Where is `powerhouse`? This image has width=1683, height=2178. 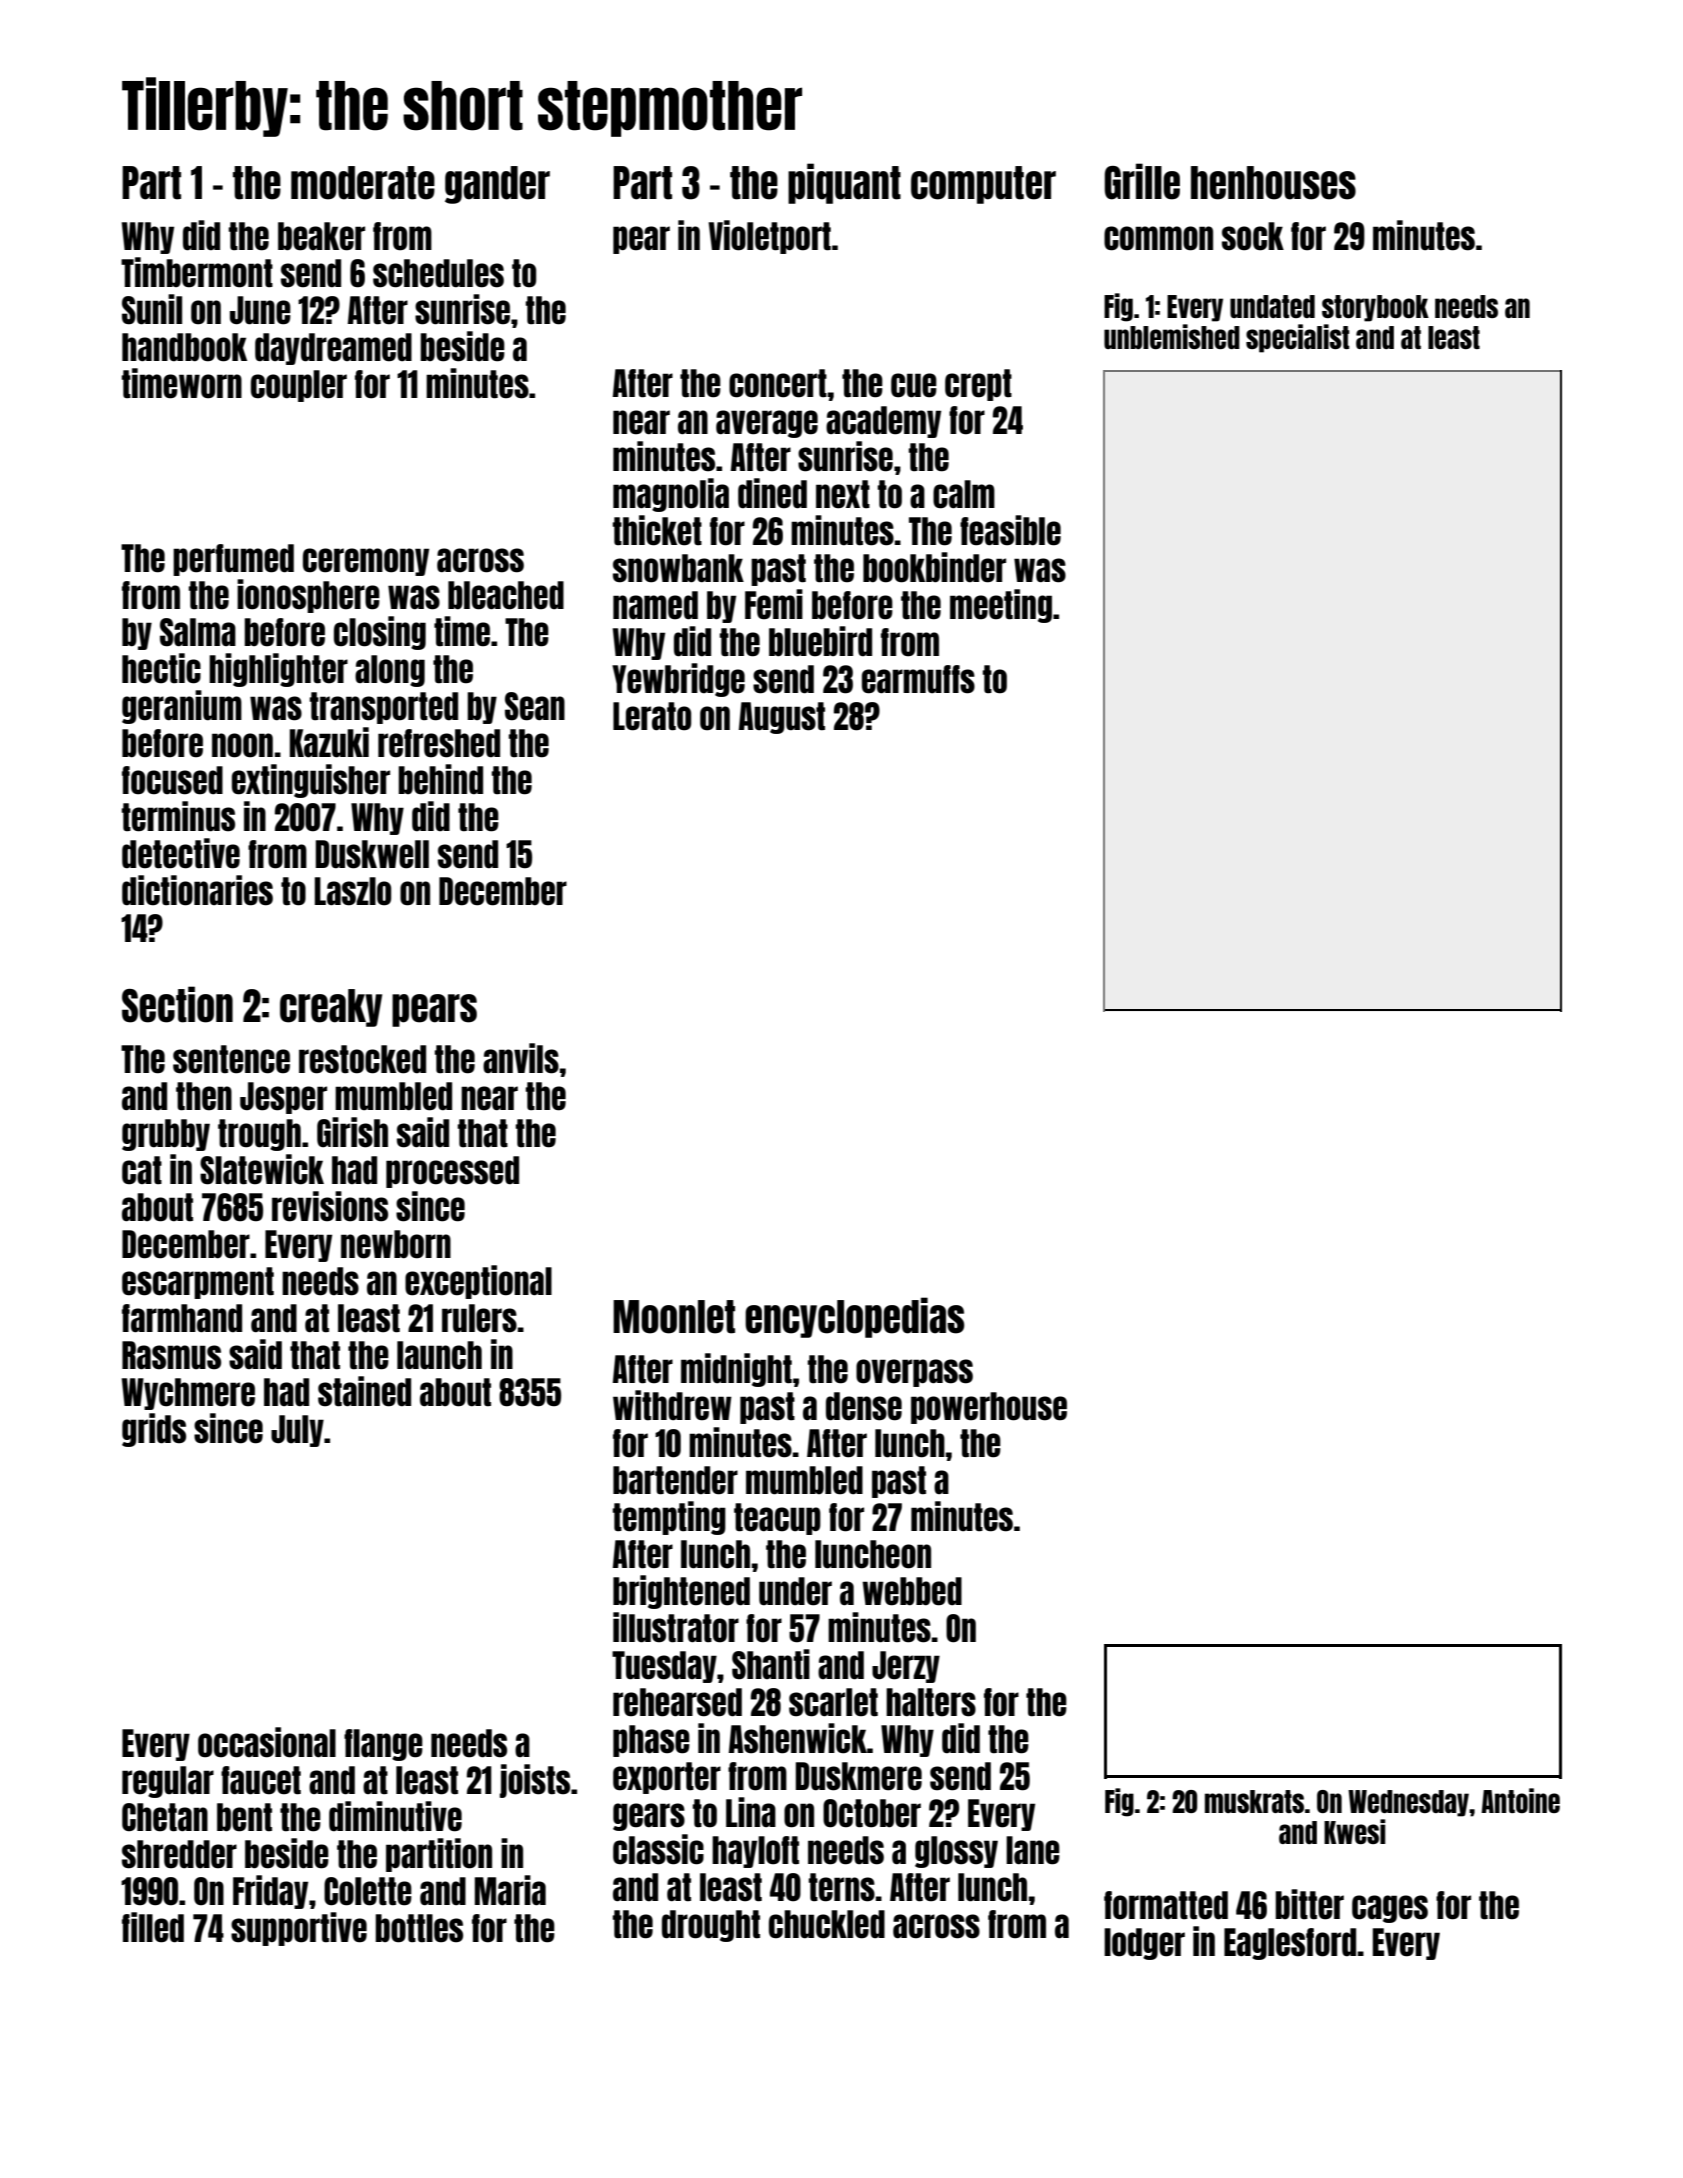 powerhouse is located at coordinates (989, 1408).
